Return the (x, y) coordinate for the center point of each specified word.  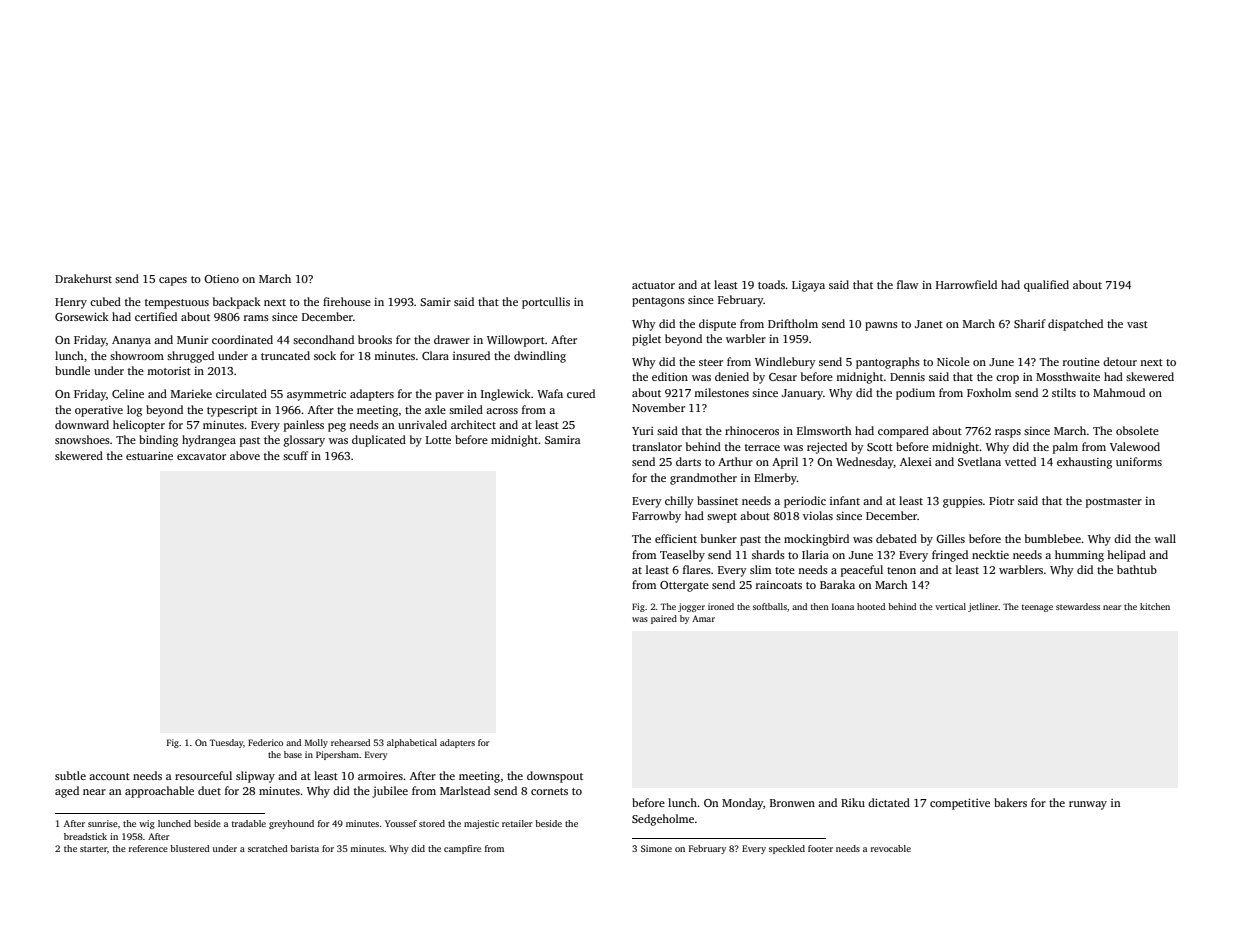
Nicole (953, 361)
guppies (963, 502)
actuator (653, 285)
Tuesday (226, 743)
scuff (295, 455)
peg (337, 427)
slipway (255, 777)
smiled (466, 409)
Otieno (221, 278)
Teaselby (682, 556)
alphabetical (412, 743)
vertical (950, 606)
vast (1137, 324)
